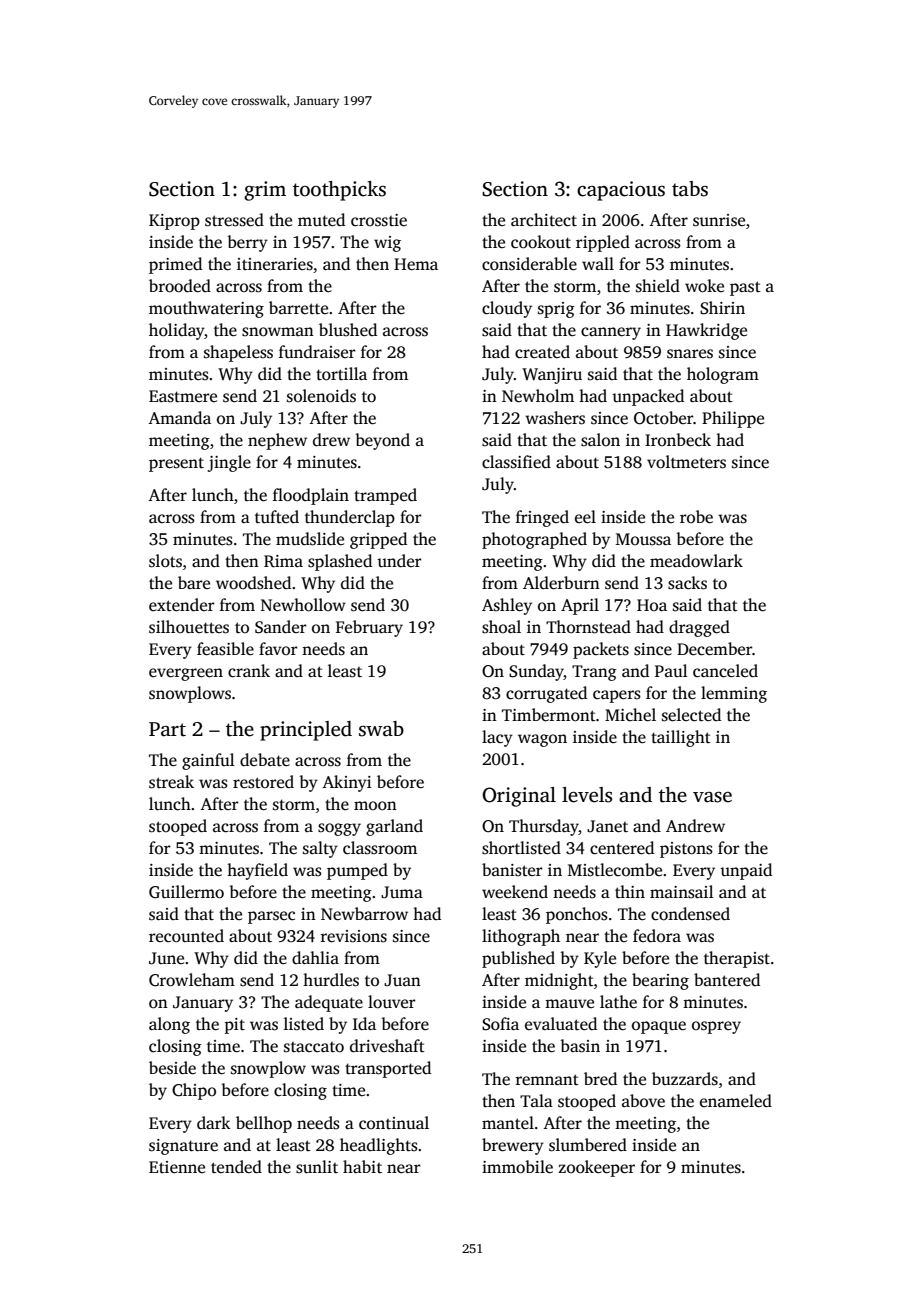  I want to click on classified, so click(516, 462).
